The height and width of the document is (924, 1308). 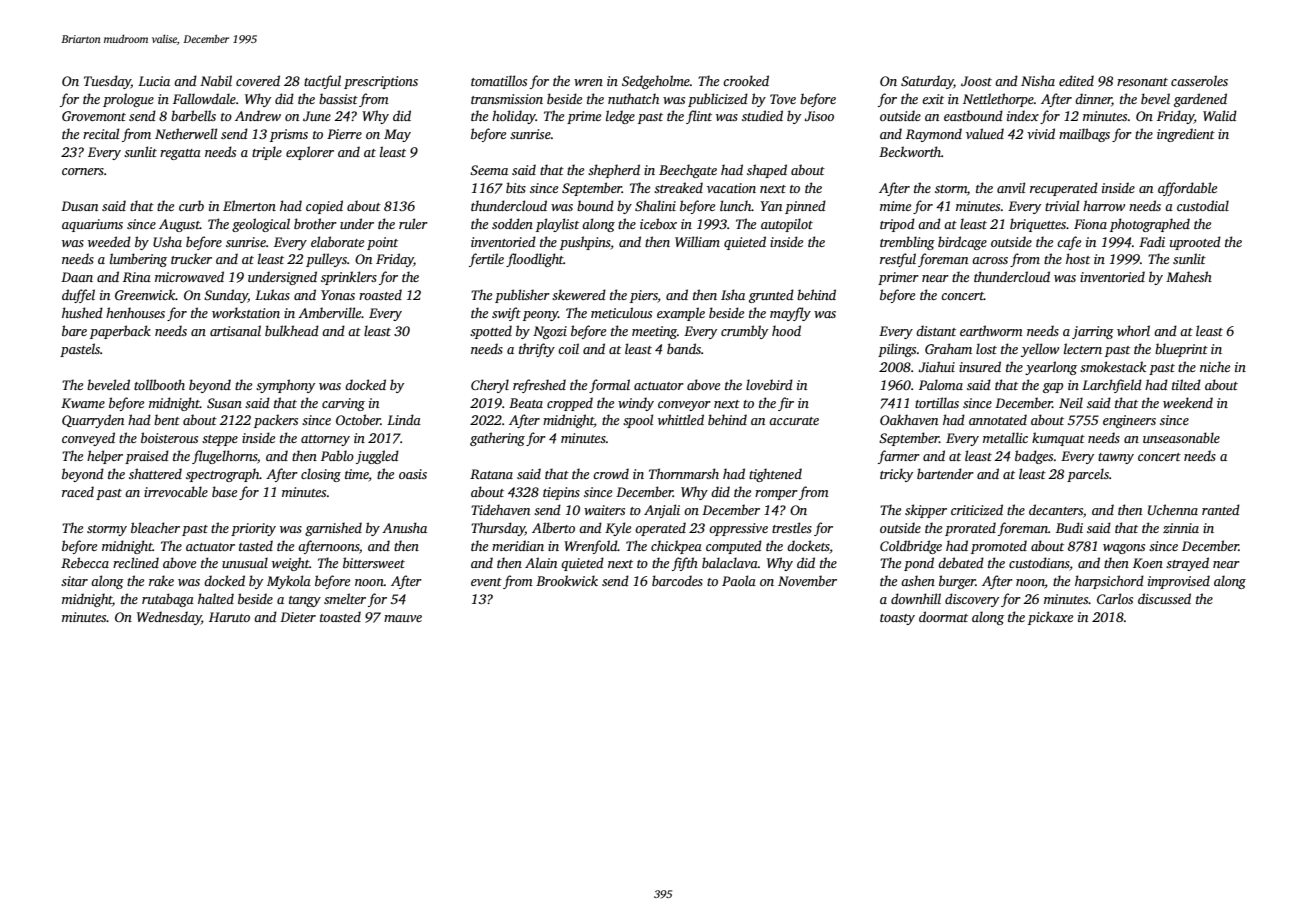 What do you see at coordinates (1181, 350) in the document?
I see `blueprint` at bounding box center [1181, 350].
